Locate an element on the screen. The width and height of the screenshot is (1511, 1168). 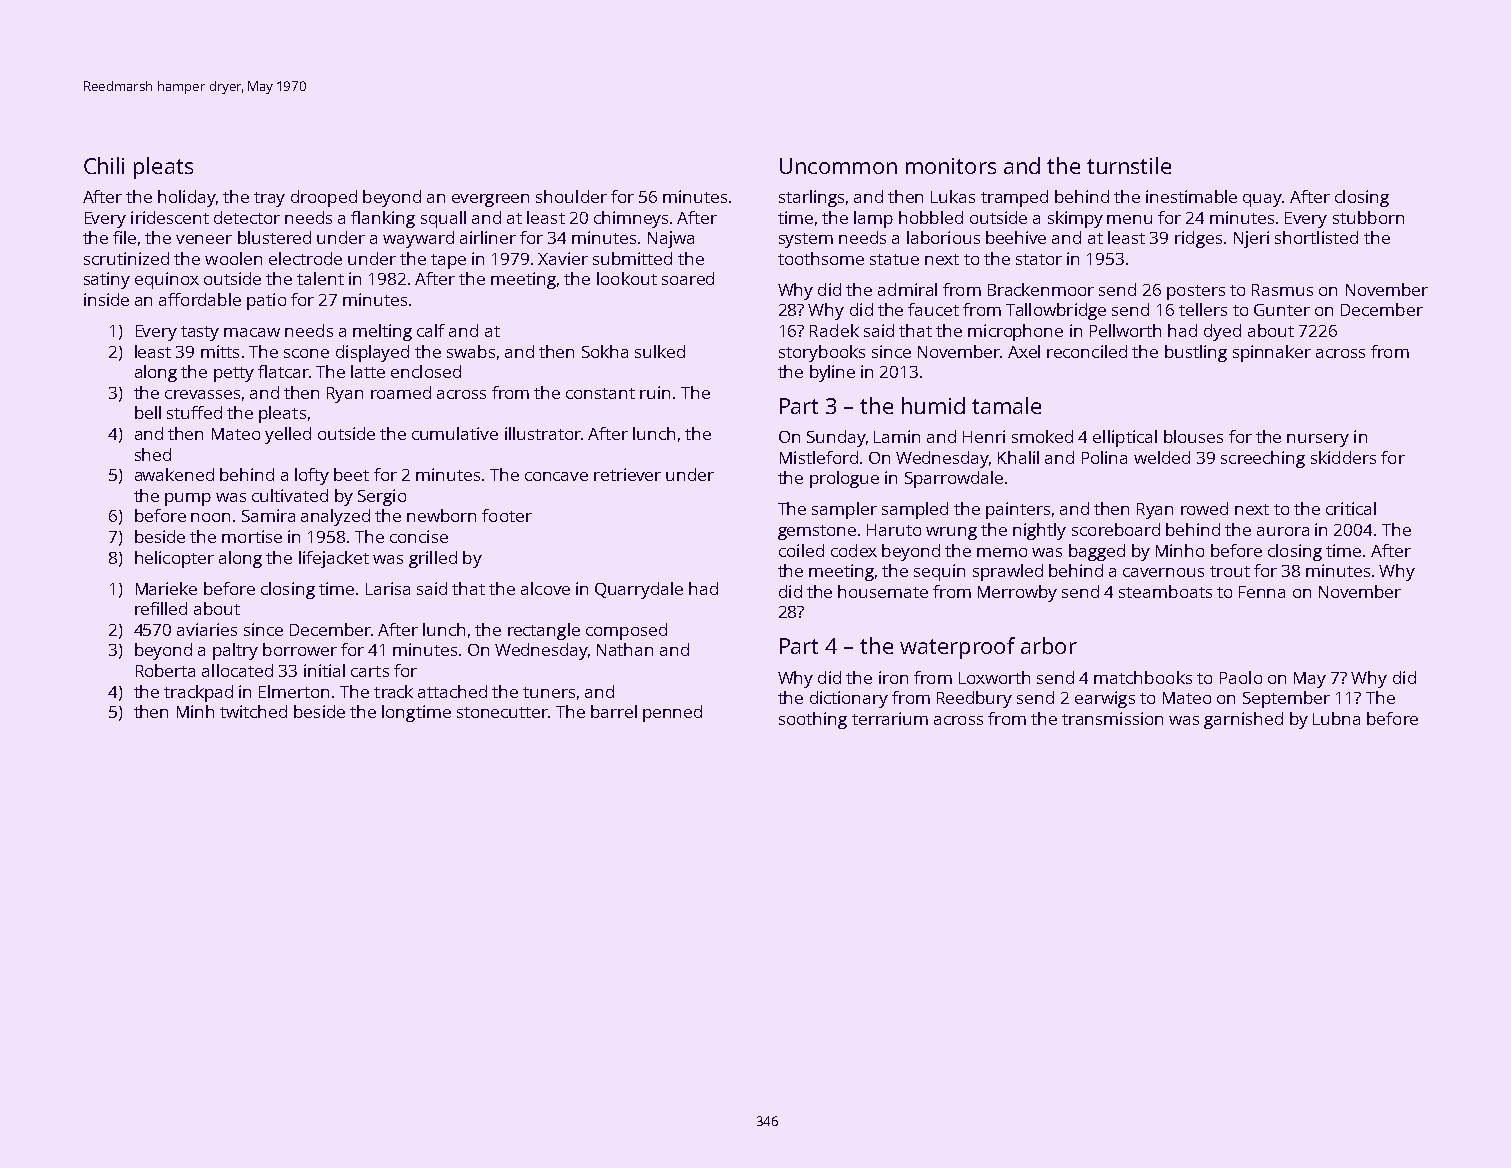
waterproof is located at coordinates (957, 648).
